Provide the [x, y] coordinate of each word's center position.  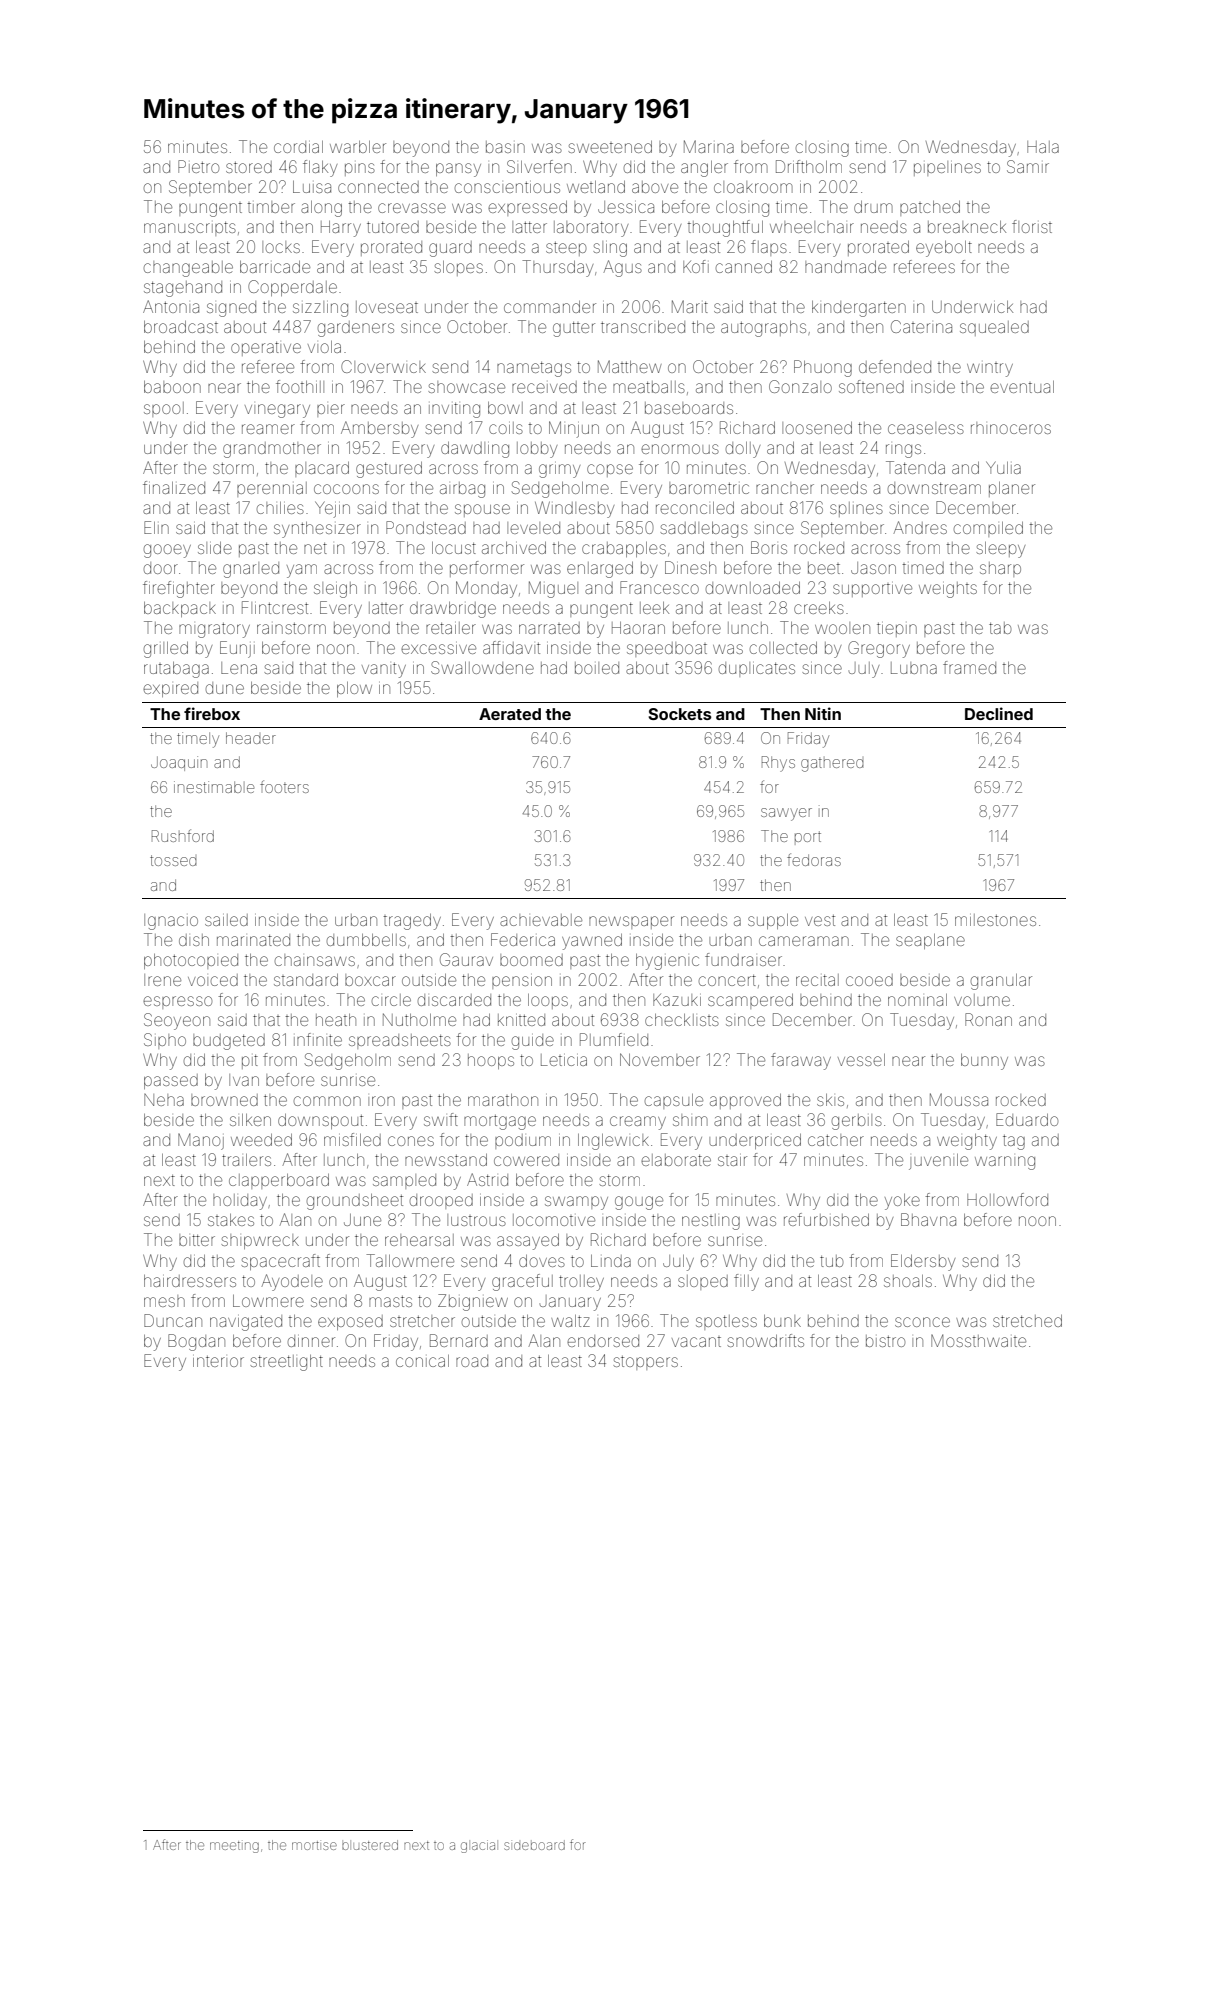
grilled [166, 650]
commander [550, 307]
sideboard [534, 1845]
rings [903, 451]
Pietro [198, 166]
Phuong [823, 368]
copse [610, 470]
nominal [917, 1000]
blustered [370, 1845]
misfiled [352, 1139]
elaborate [676, 1160]
